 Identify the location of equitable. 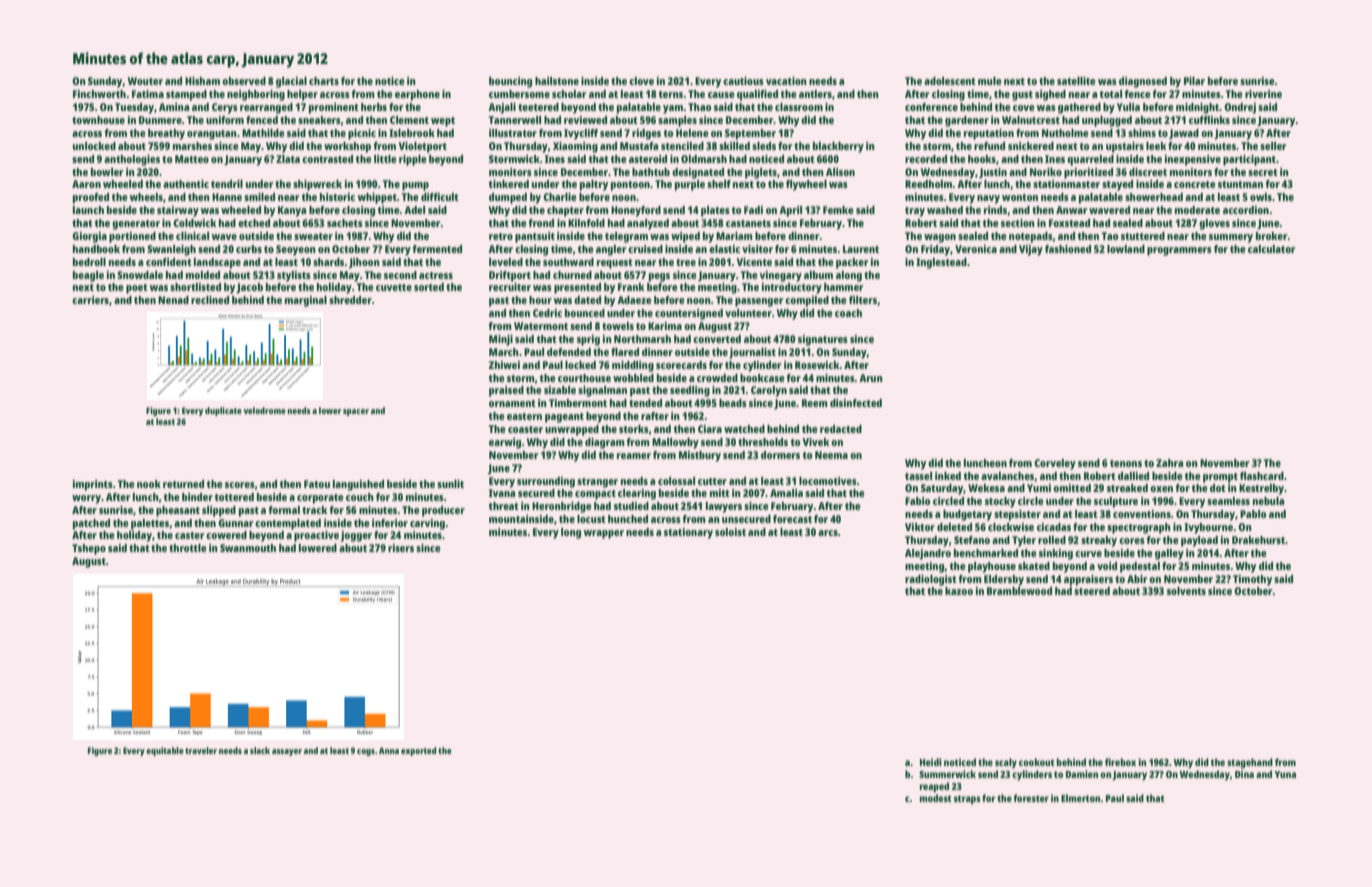
(165, 751).
